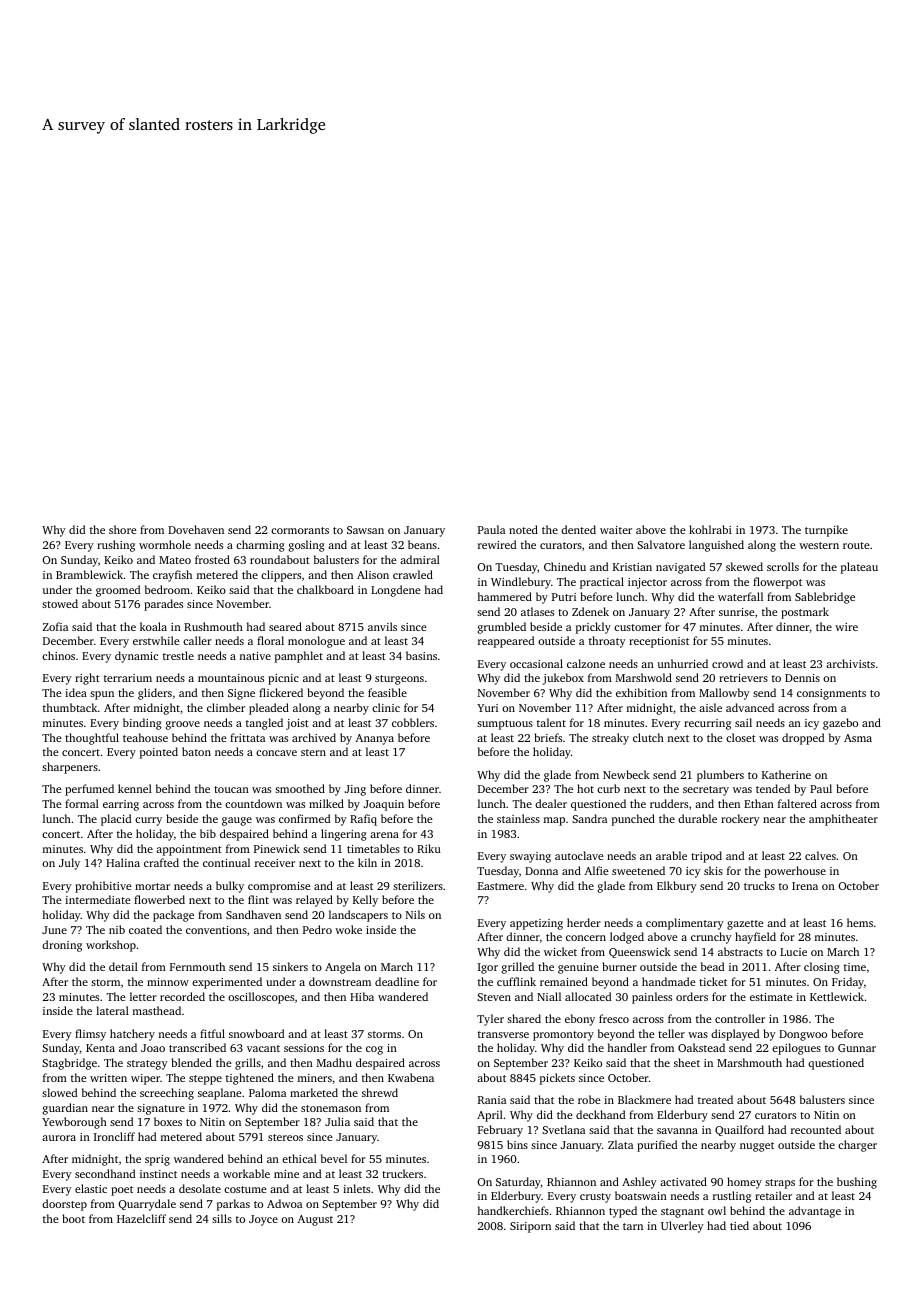  Describe the element at coordinates (74, 1123) in the screenshot. I see `Yewborough` at that location.
